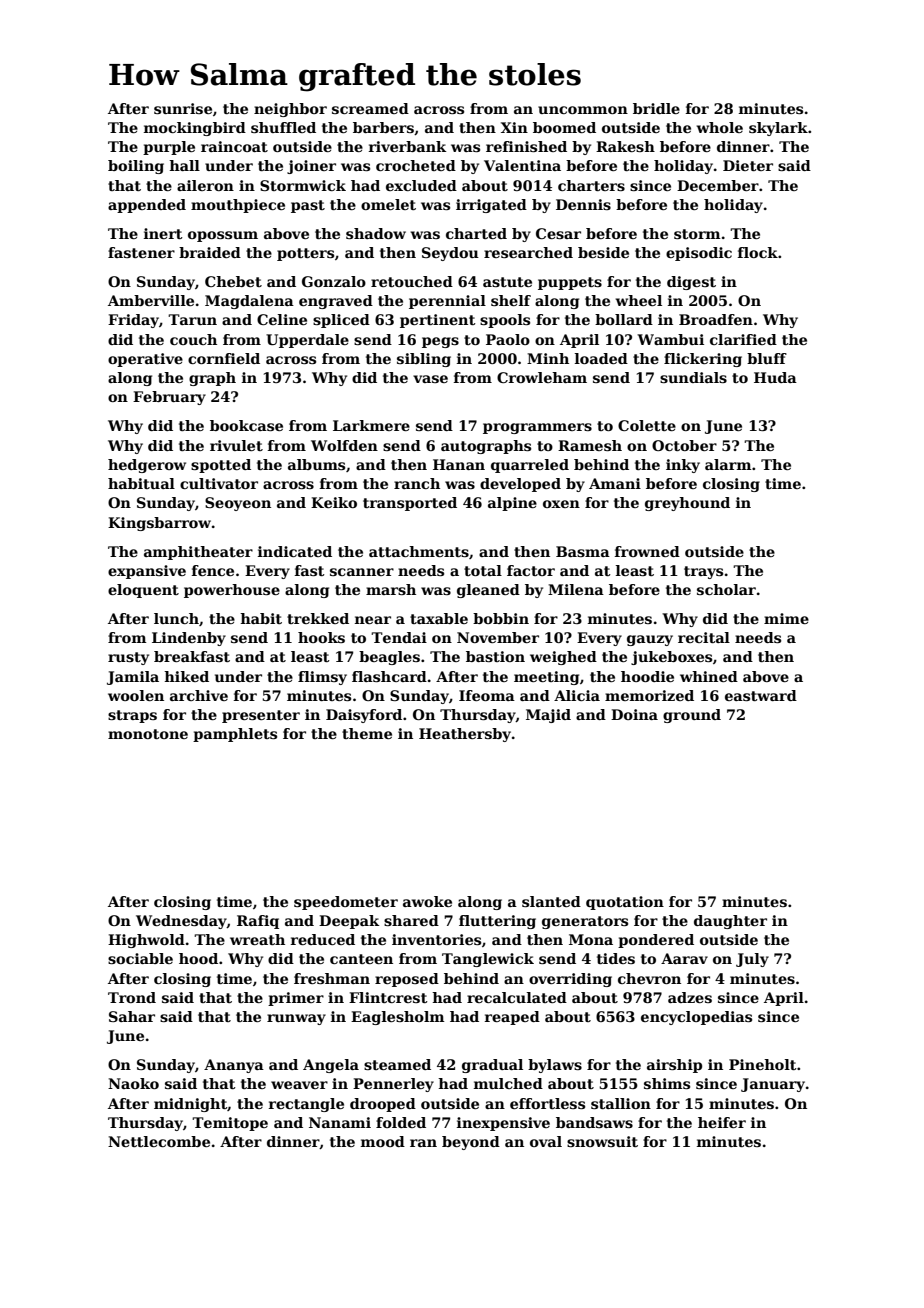 The image size is (924, 1308). What do you see at coordinates (778, 129) in the screenshot?
I see `skylark` at bounding box center [778, 129].
